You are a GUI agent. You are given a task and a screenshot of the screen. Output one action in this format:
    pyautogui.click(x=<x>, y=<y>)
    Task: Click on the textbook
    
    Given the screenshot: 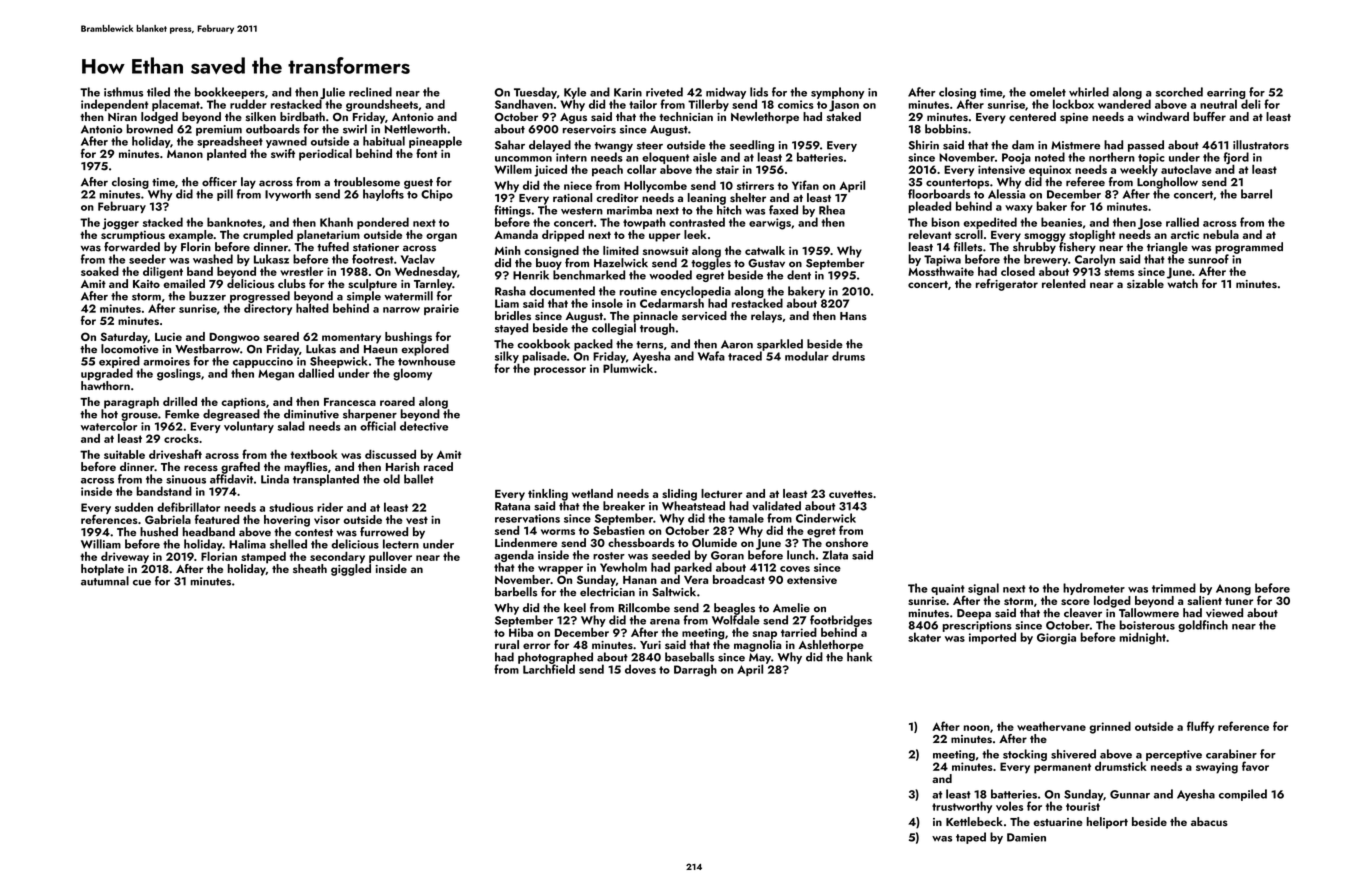 What is the action you would take?
    pyautogui.click(x=314, y=454)
